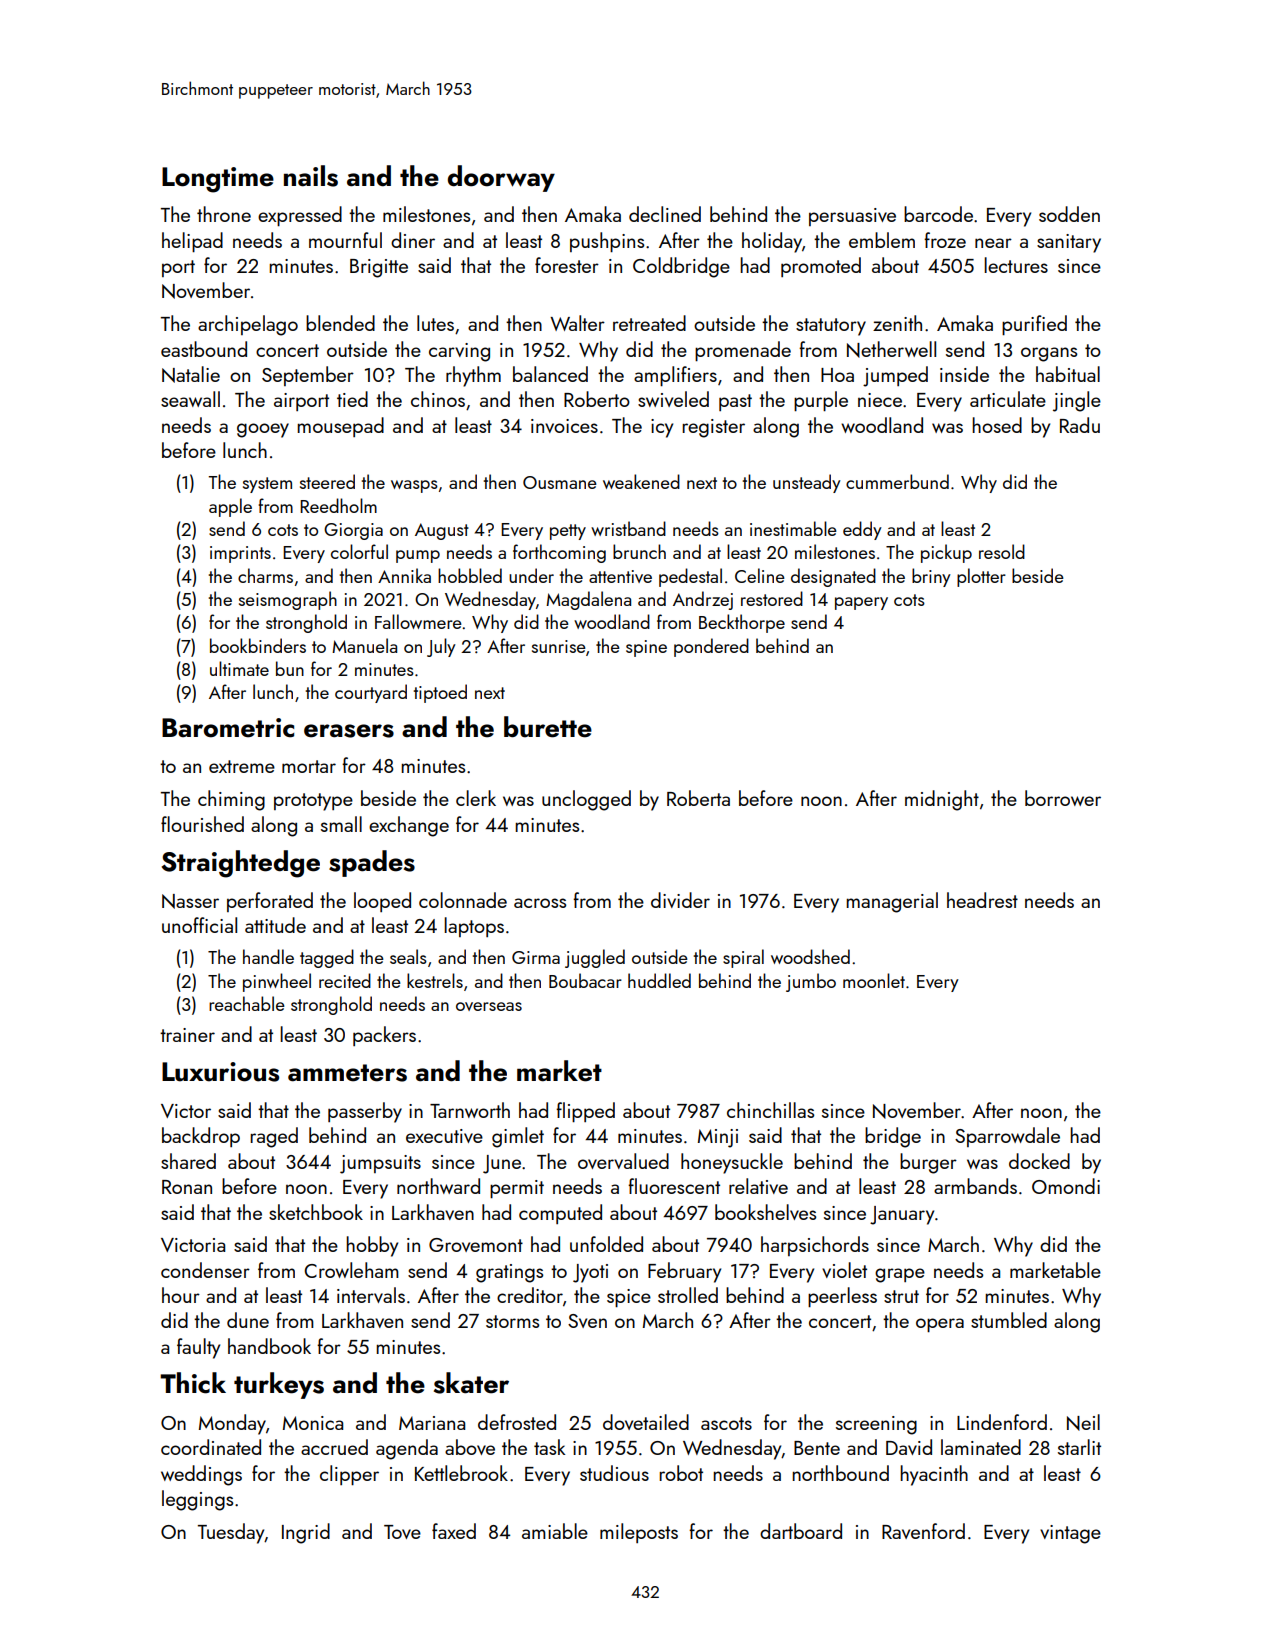  Describe the element at coordinates (187, 1035) in the screenshot. I see `trainer` at that location.
